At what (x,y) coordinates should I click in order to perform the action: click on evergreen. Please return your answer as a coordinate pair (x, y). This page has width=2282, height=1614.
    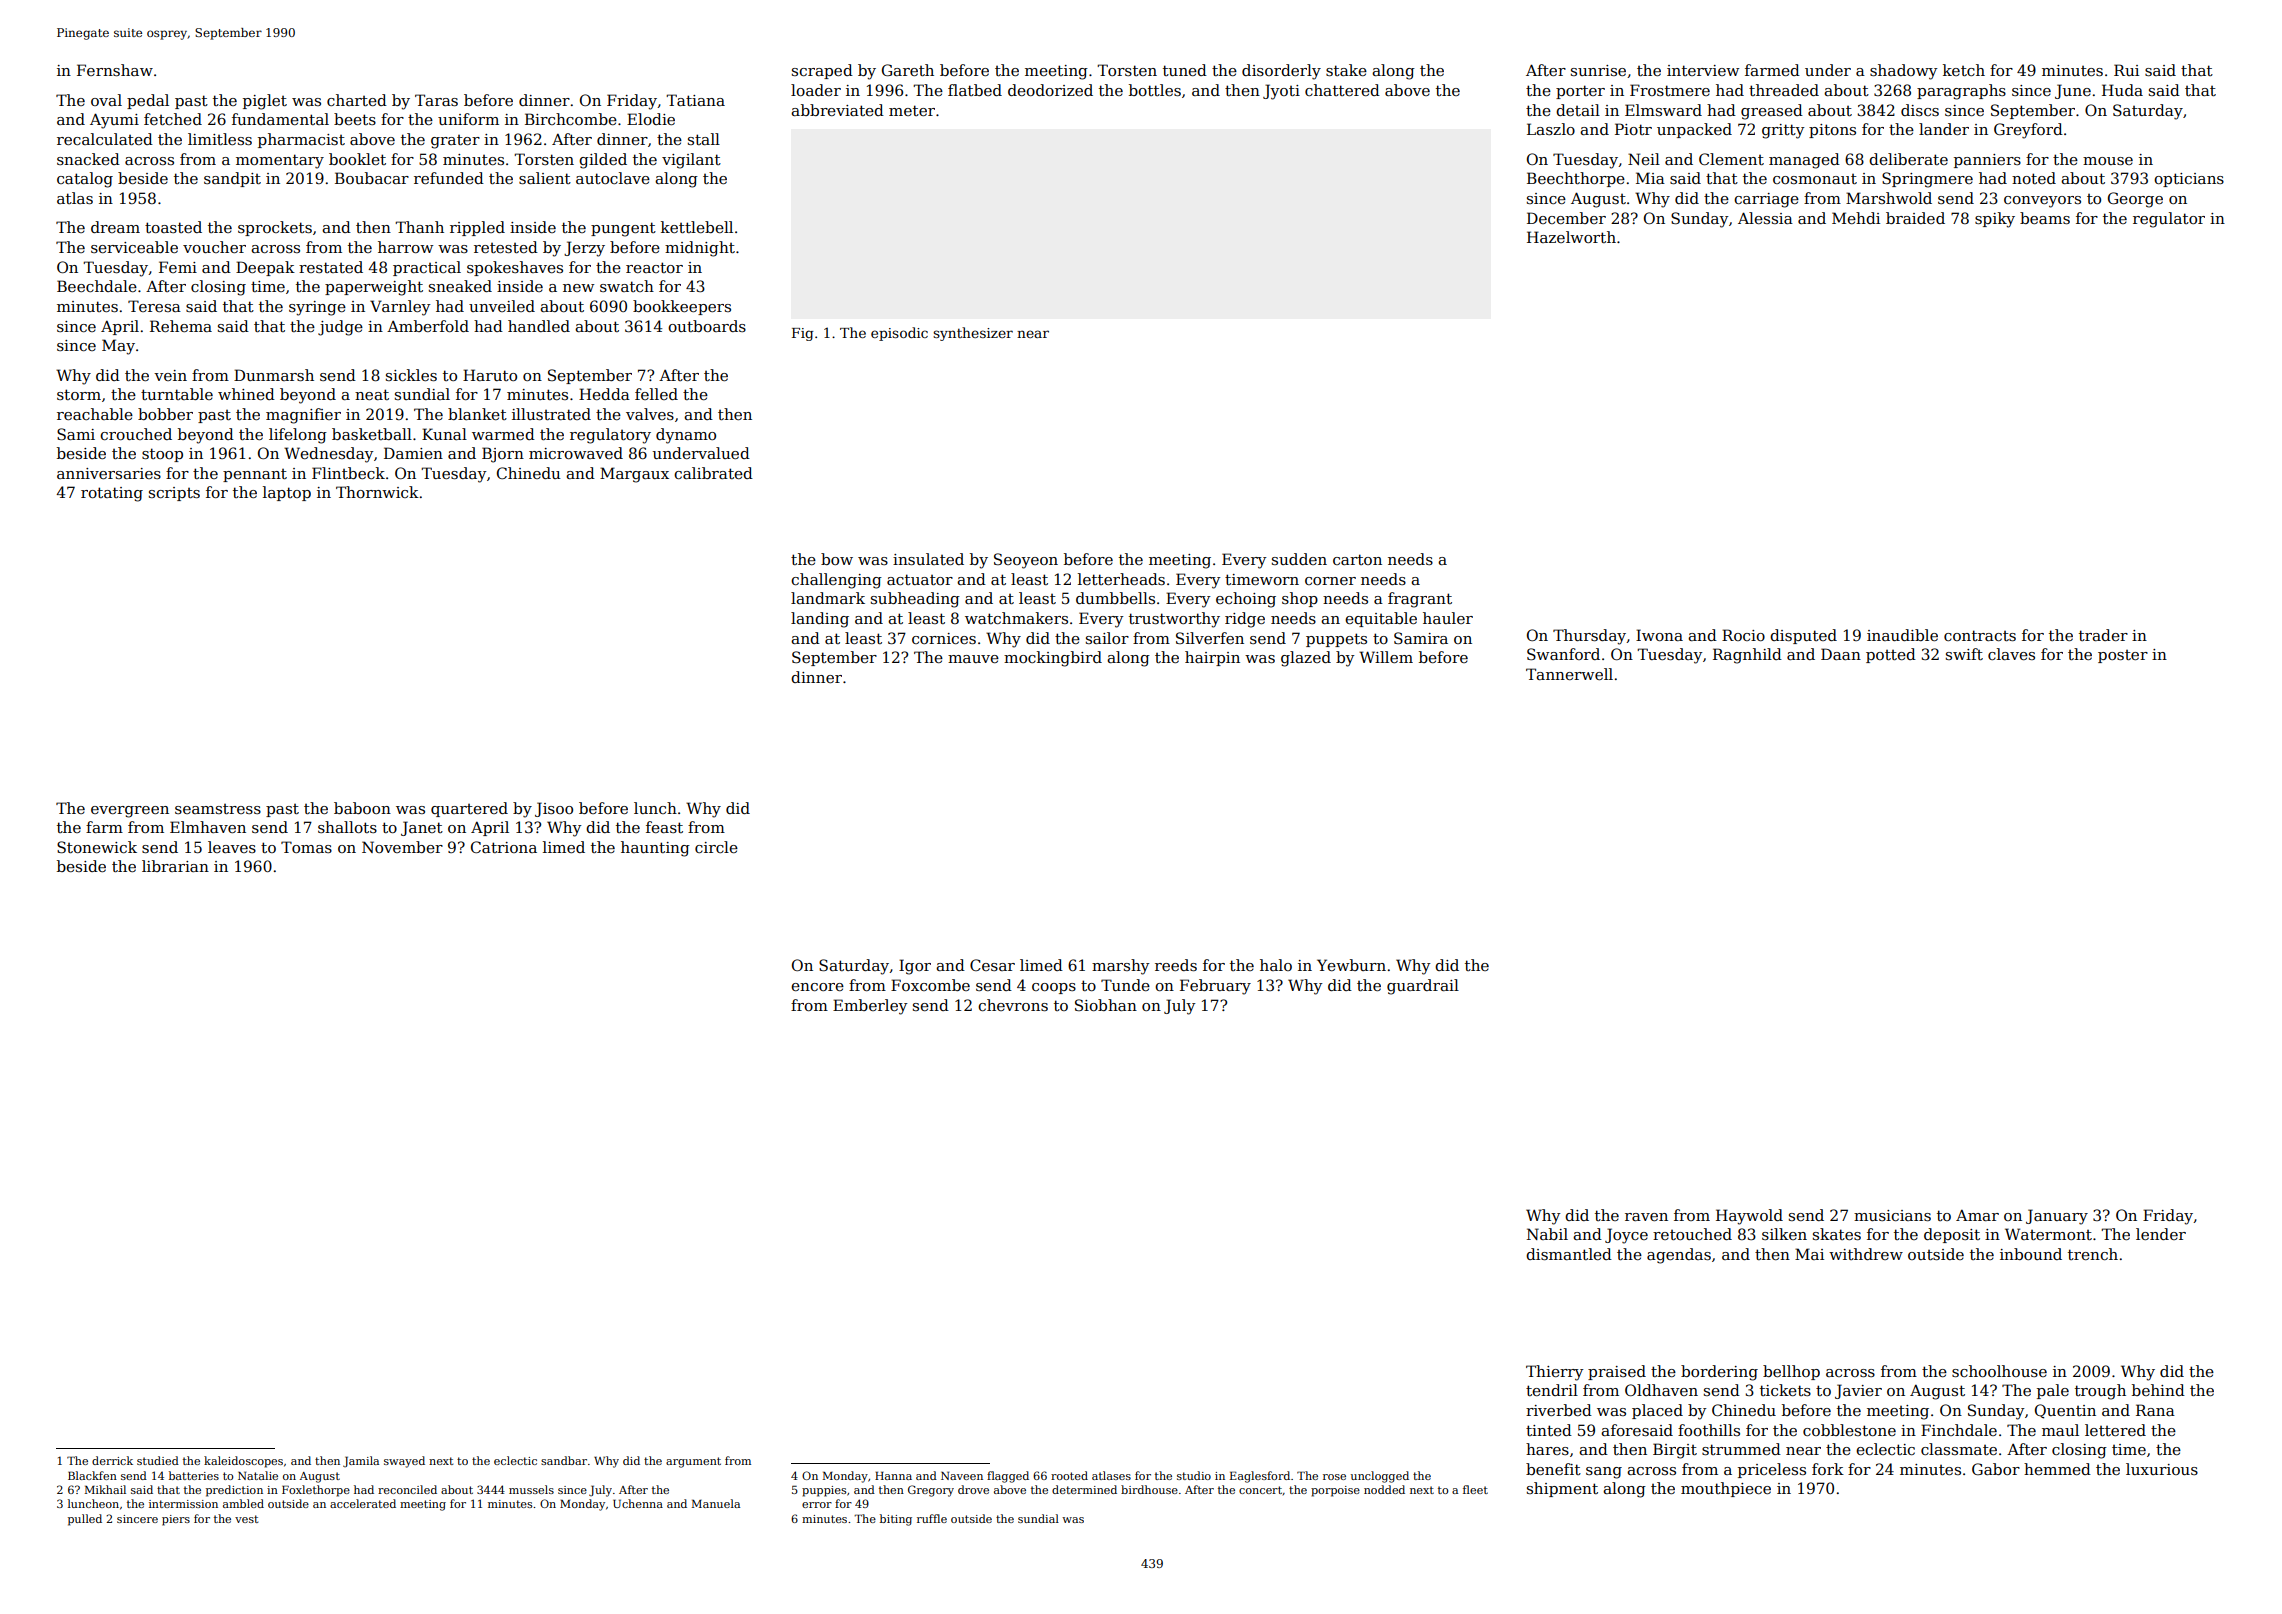
    Looking at the image, I should click on (130, 812).
